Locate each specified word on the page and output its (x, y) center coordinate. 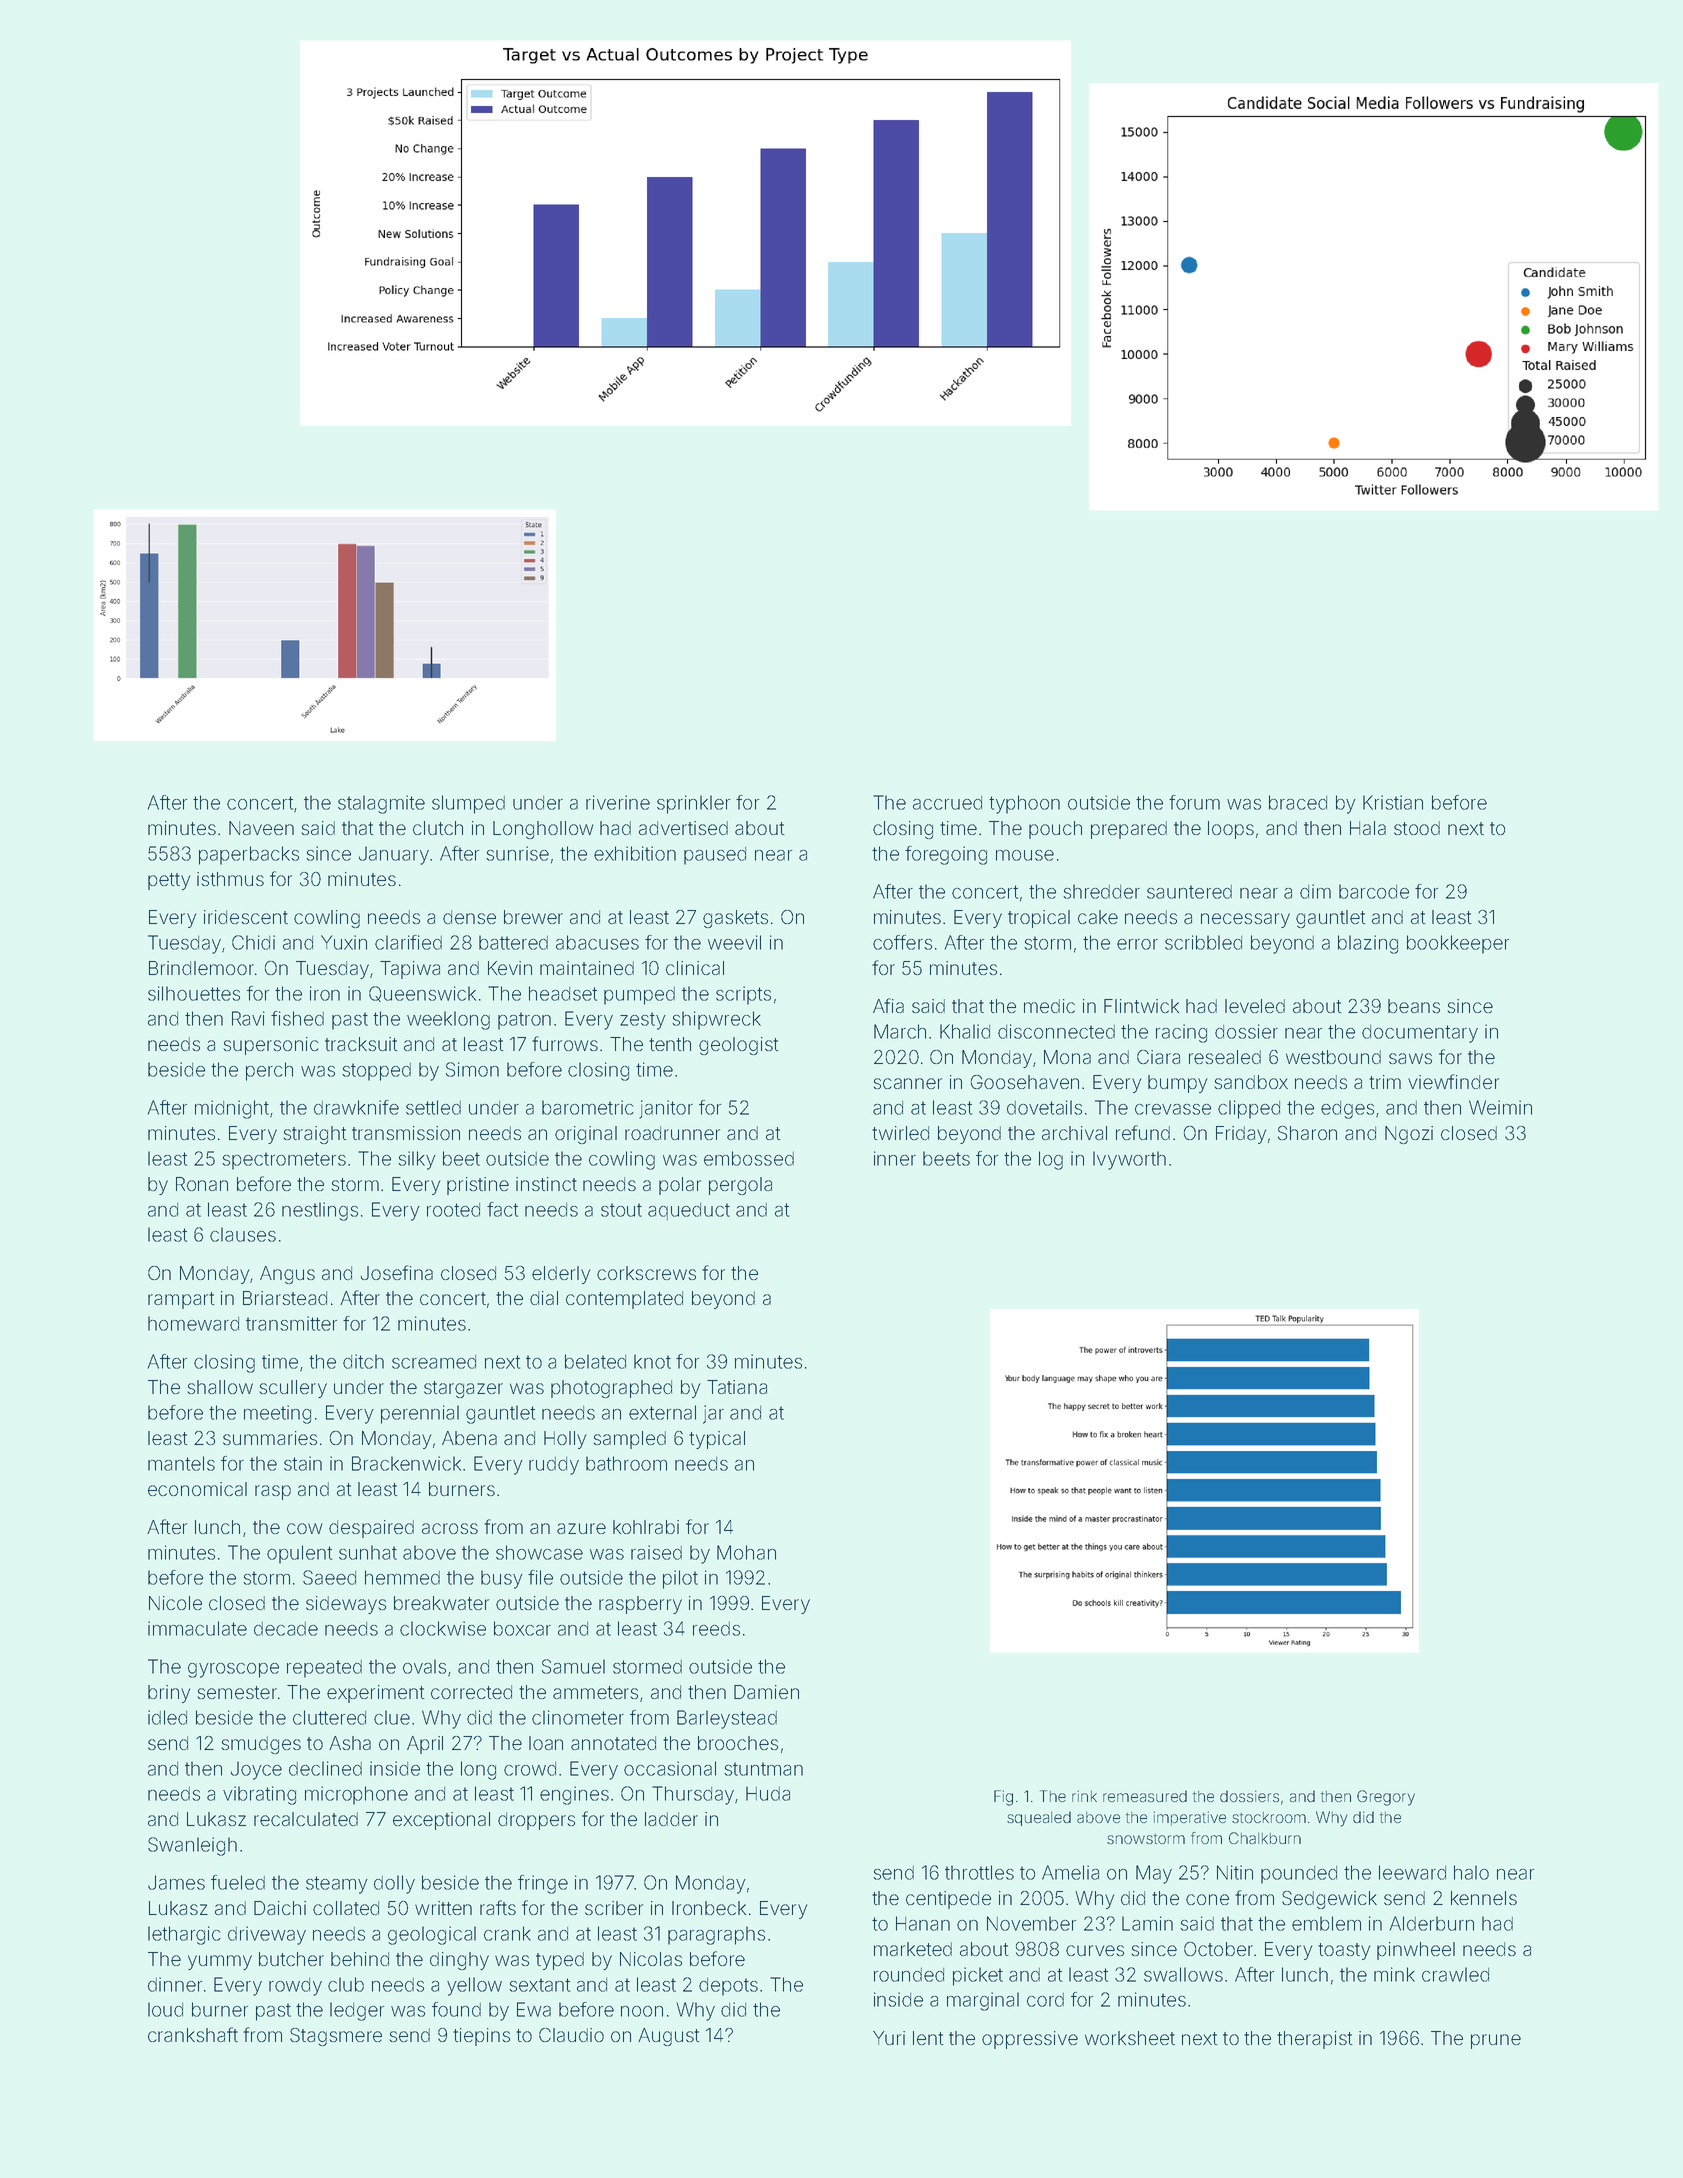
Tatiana (737, 1387)
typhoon (1024, 804)
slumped (468, 804)
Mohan (746, 1552)
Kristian (1393, 802)
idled (167, 1717)
